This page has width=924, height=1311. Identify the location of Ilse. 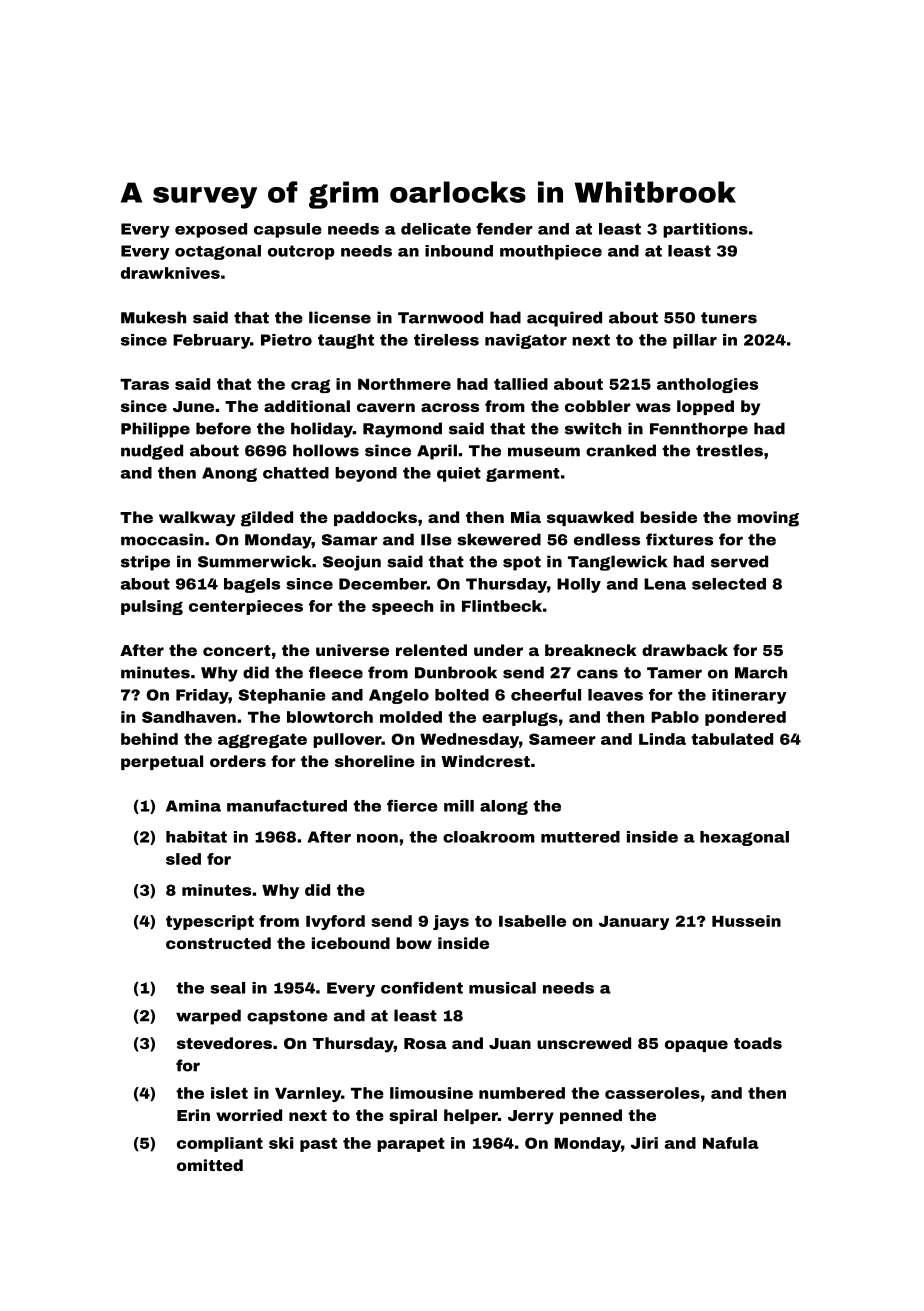
(436, 539).
